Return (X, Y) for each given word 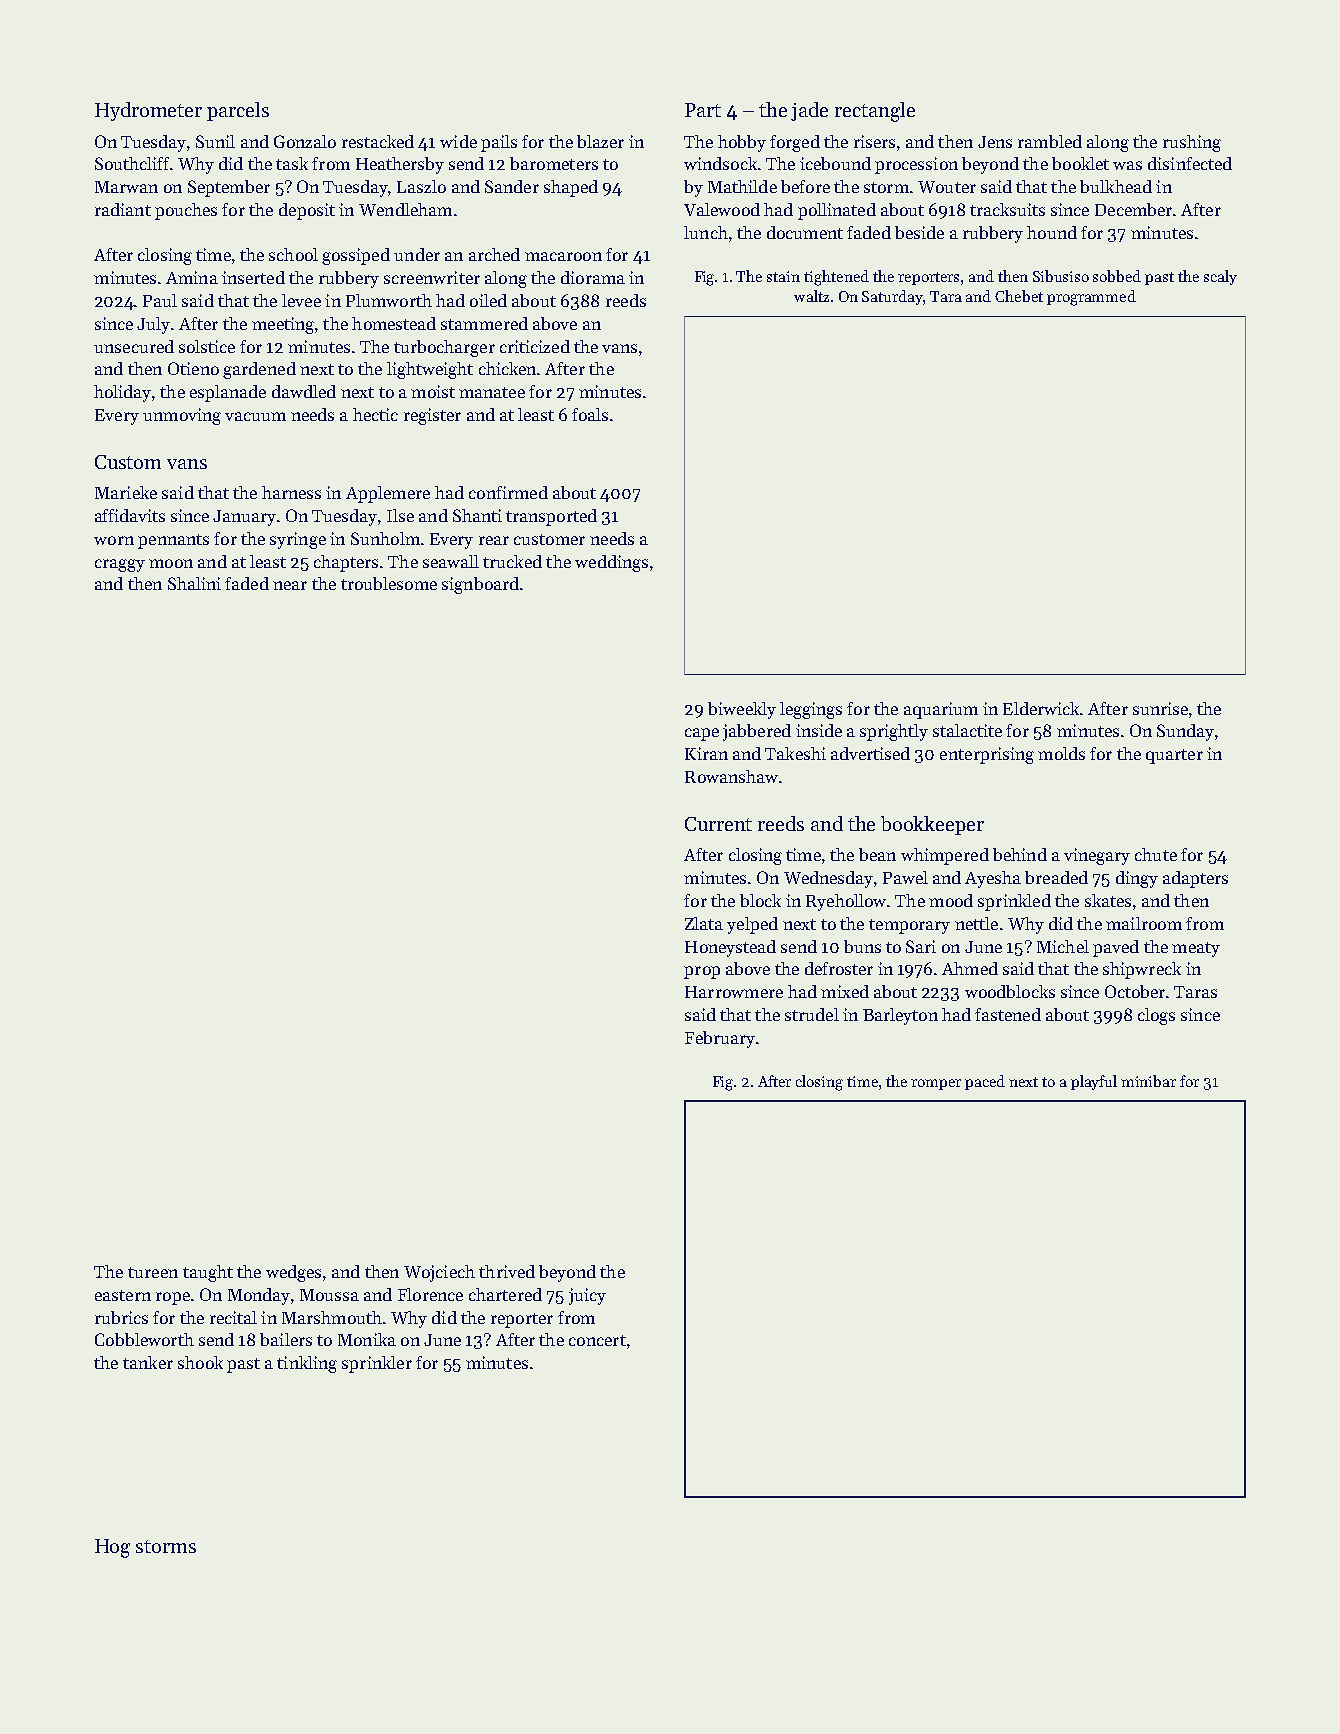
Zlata (704, 923)
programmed (1091, 298)
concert (597, 1340)
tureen (153, 1272)
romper (936, 1084)
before (805, 186)
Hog (112, 1548)
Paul (160, 300)
